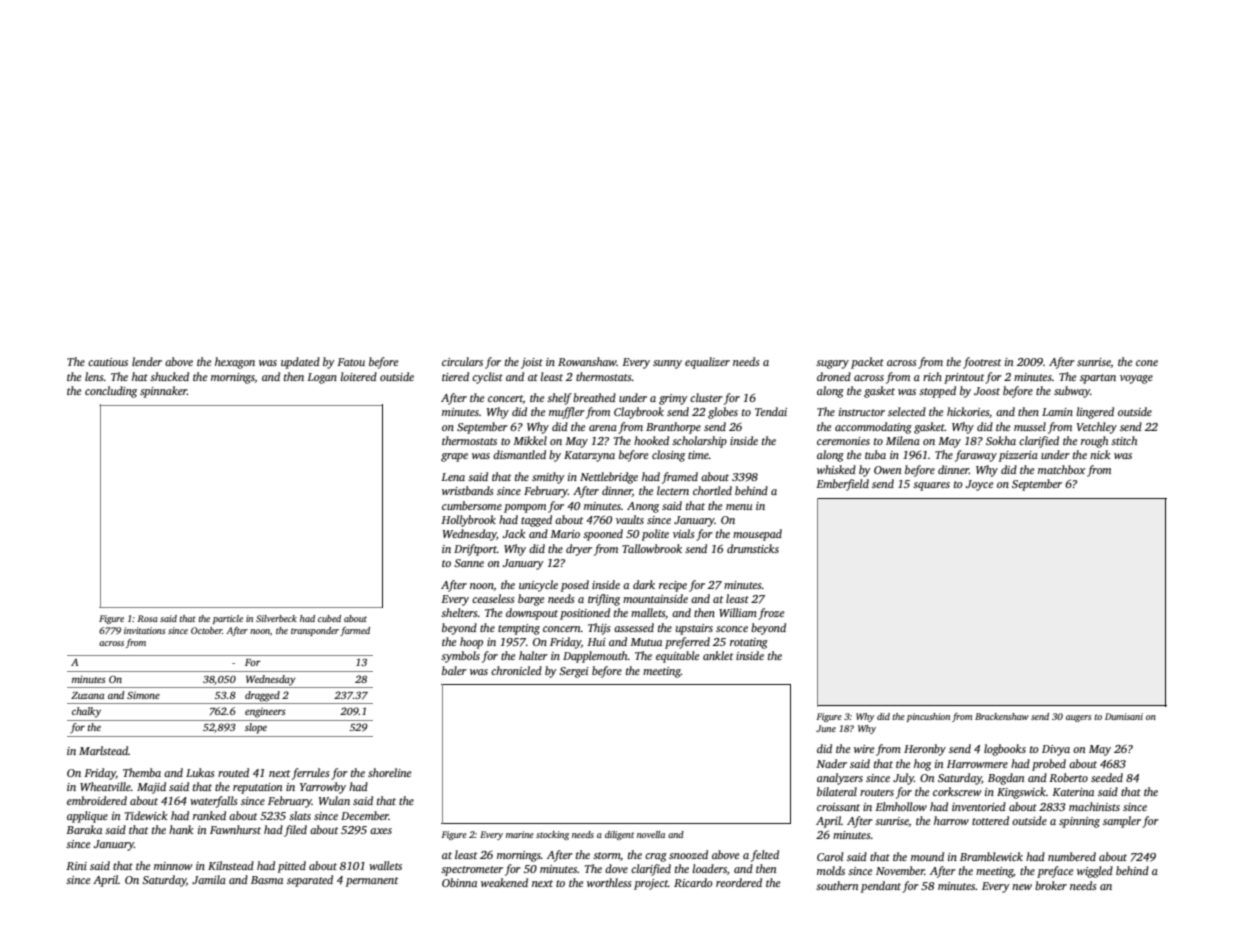 The width and height of the document is (1233, 952). I want to click on Joyce, so click(980, 485).
